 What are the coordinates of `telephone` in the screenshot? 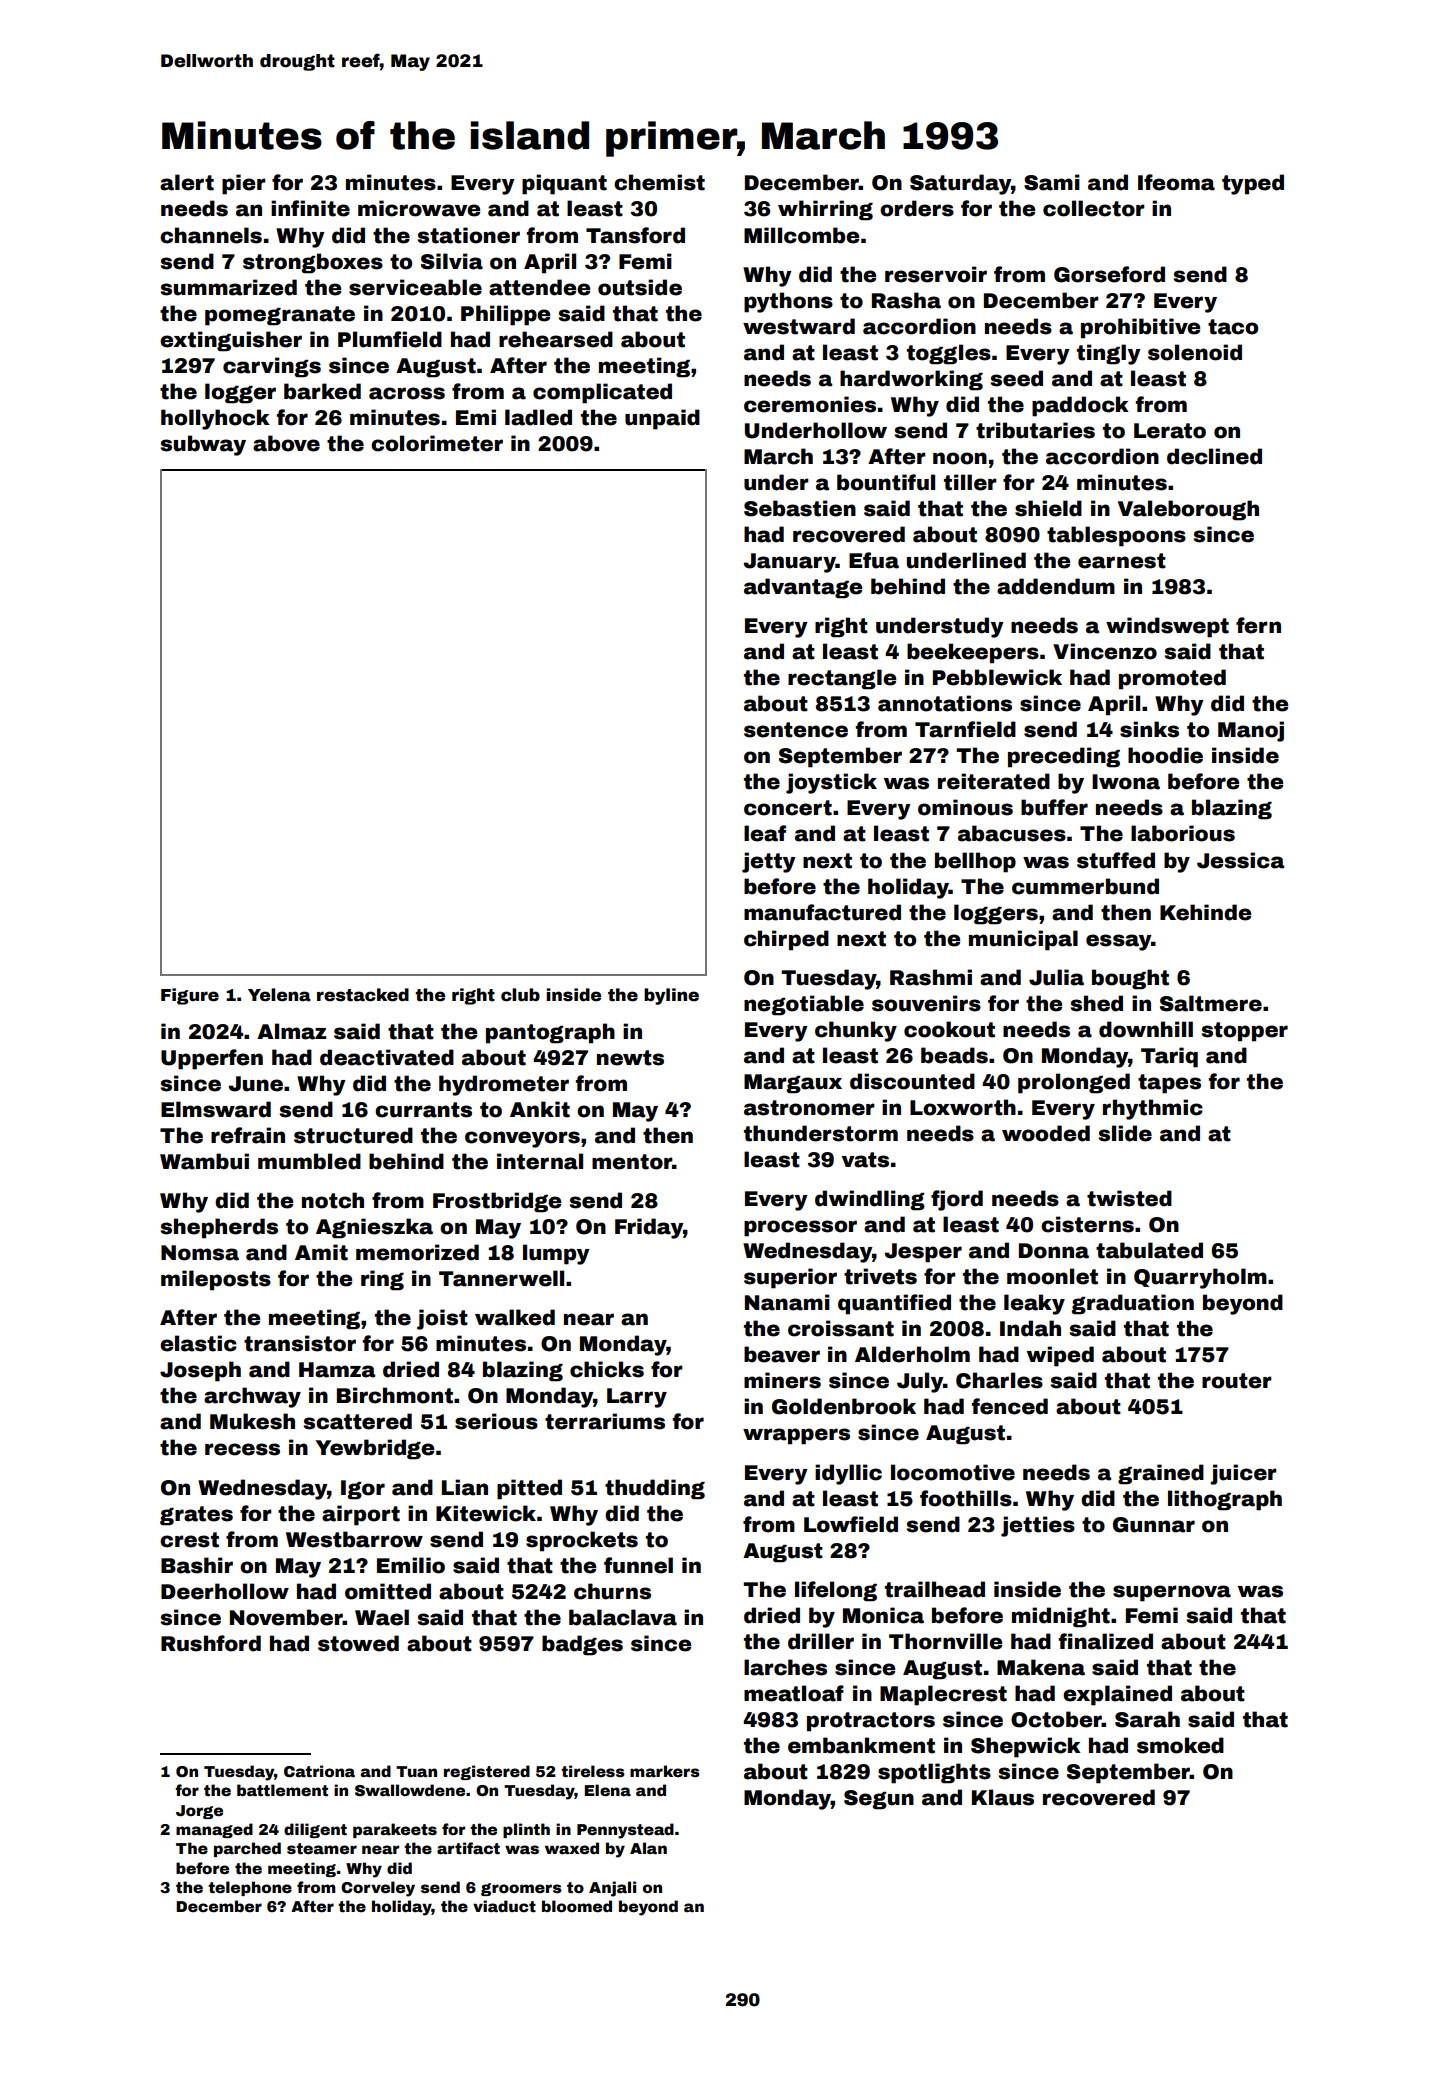 It's located at (250, 1888).
